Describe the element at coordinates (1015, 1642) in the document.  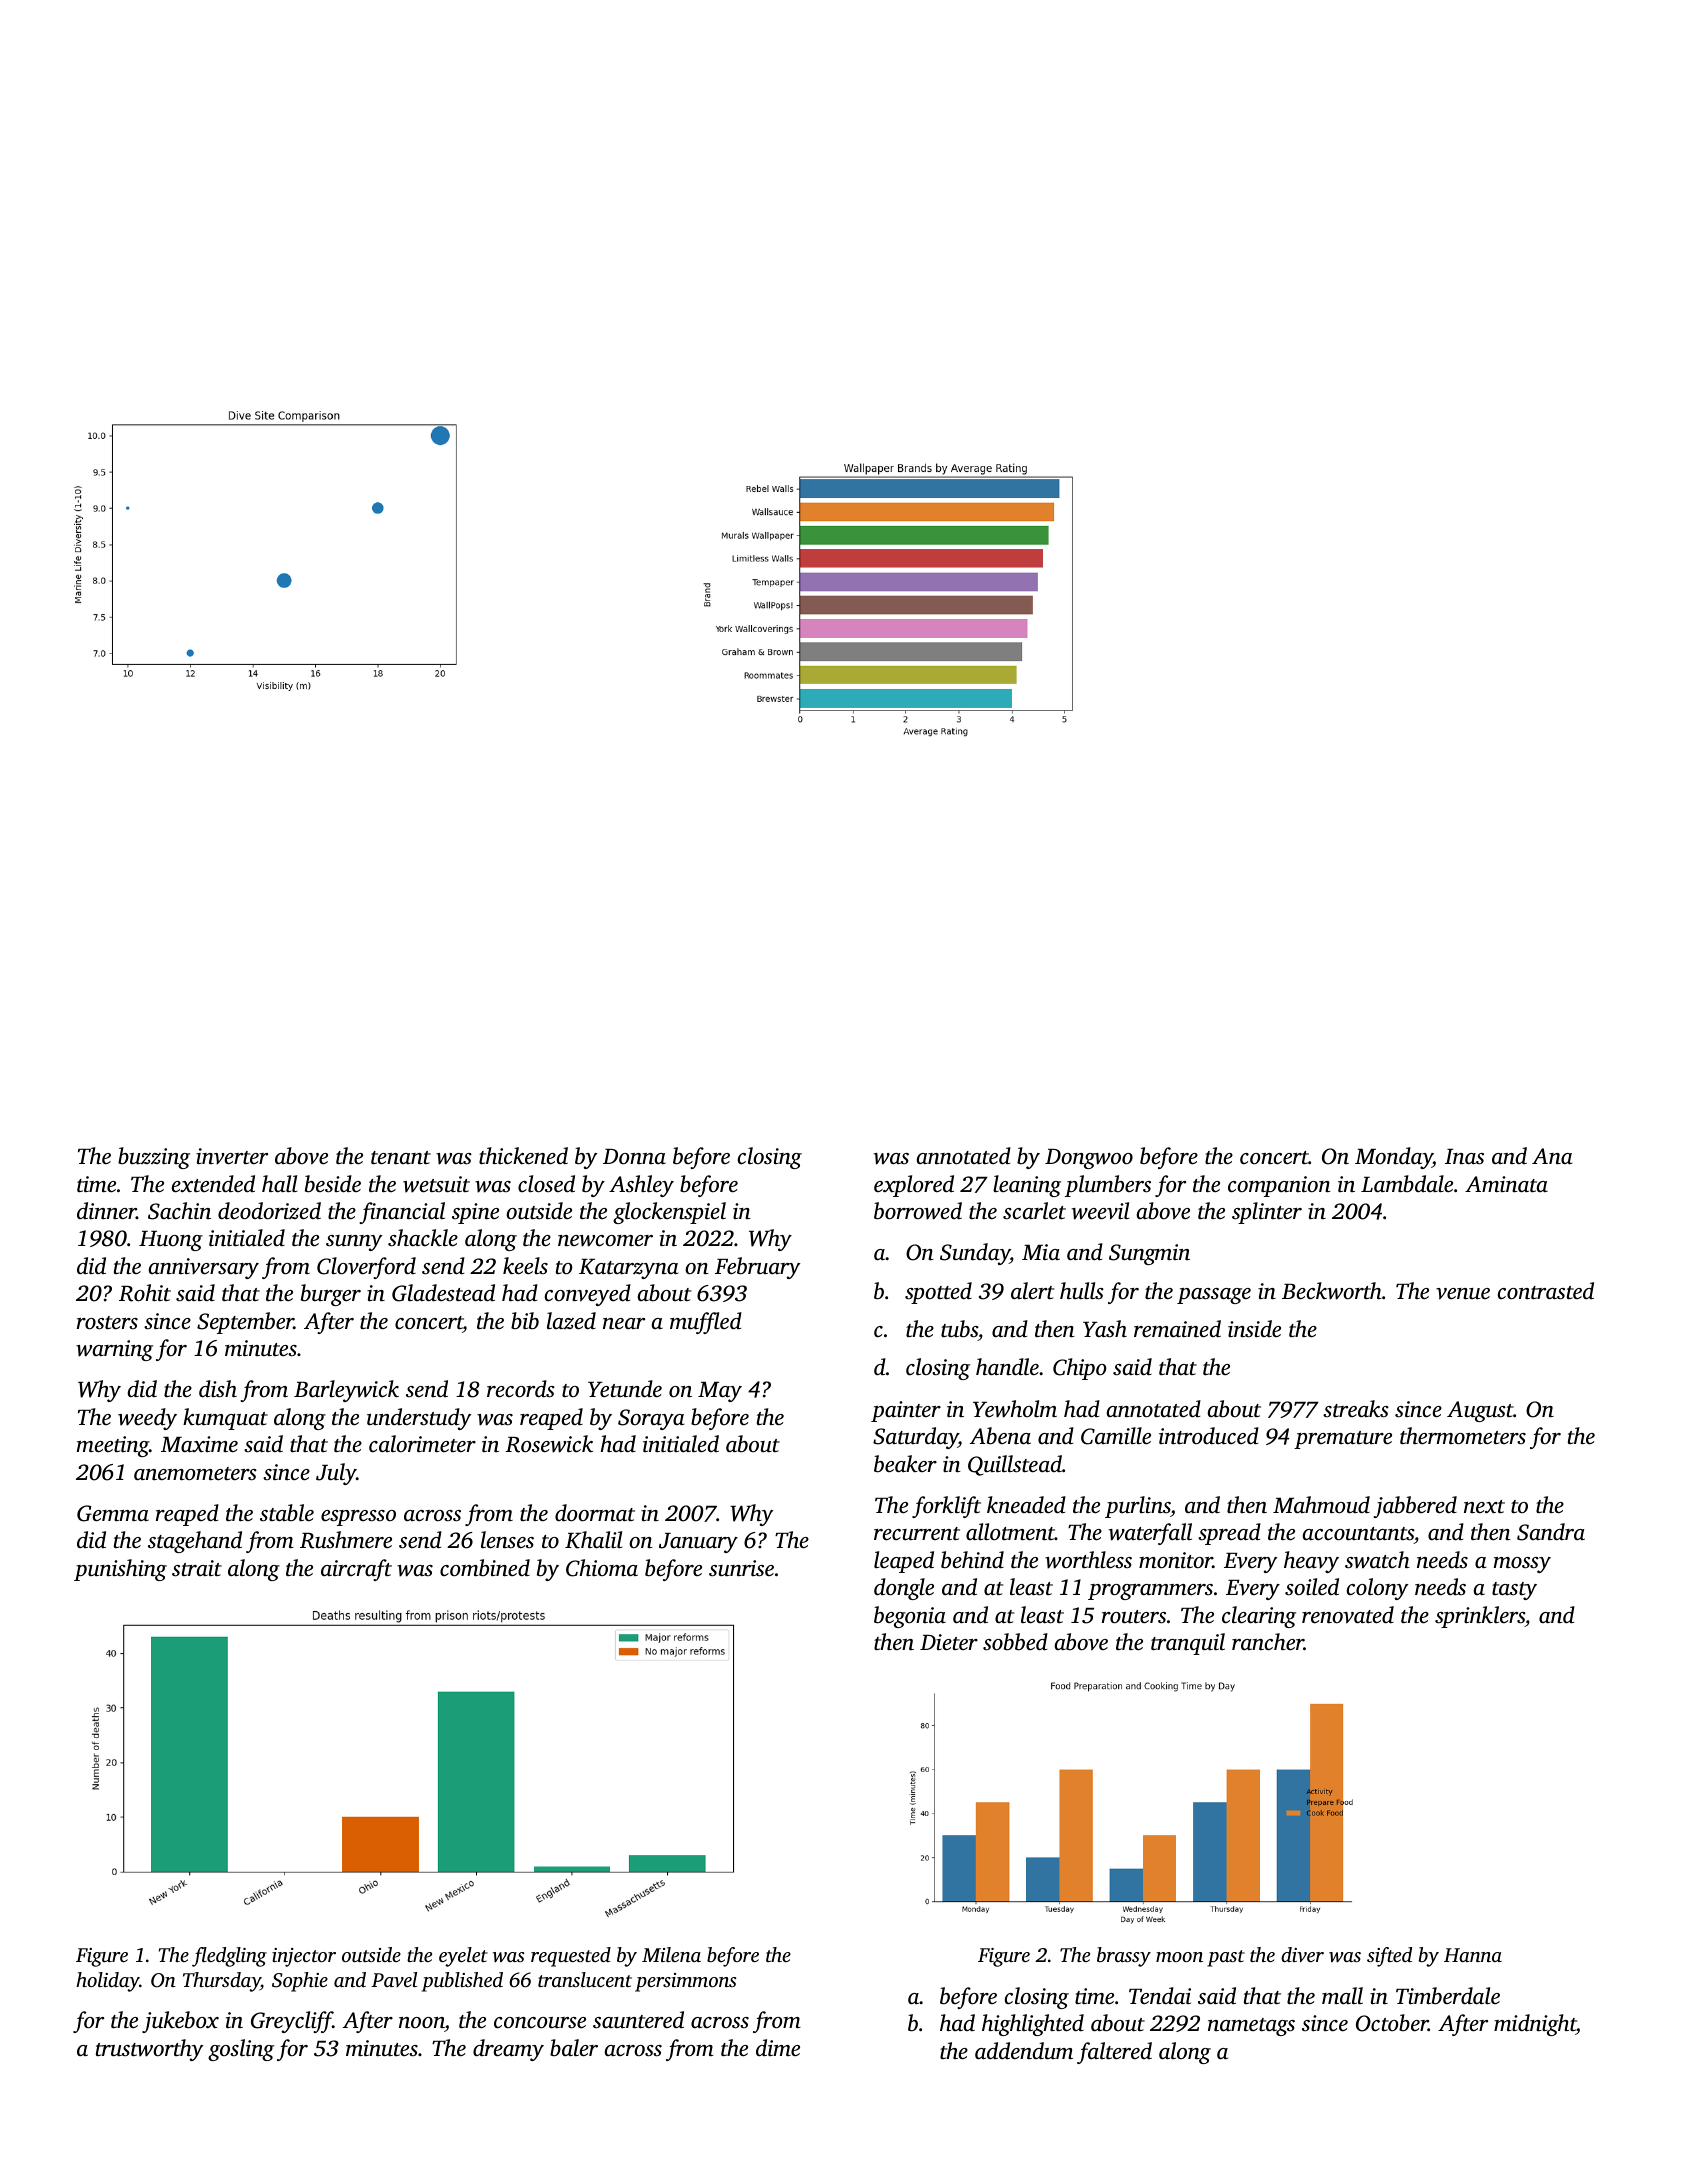
I see `sobbed` at that location.
